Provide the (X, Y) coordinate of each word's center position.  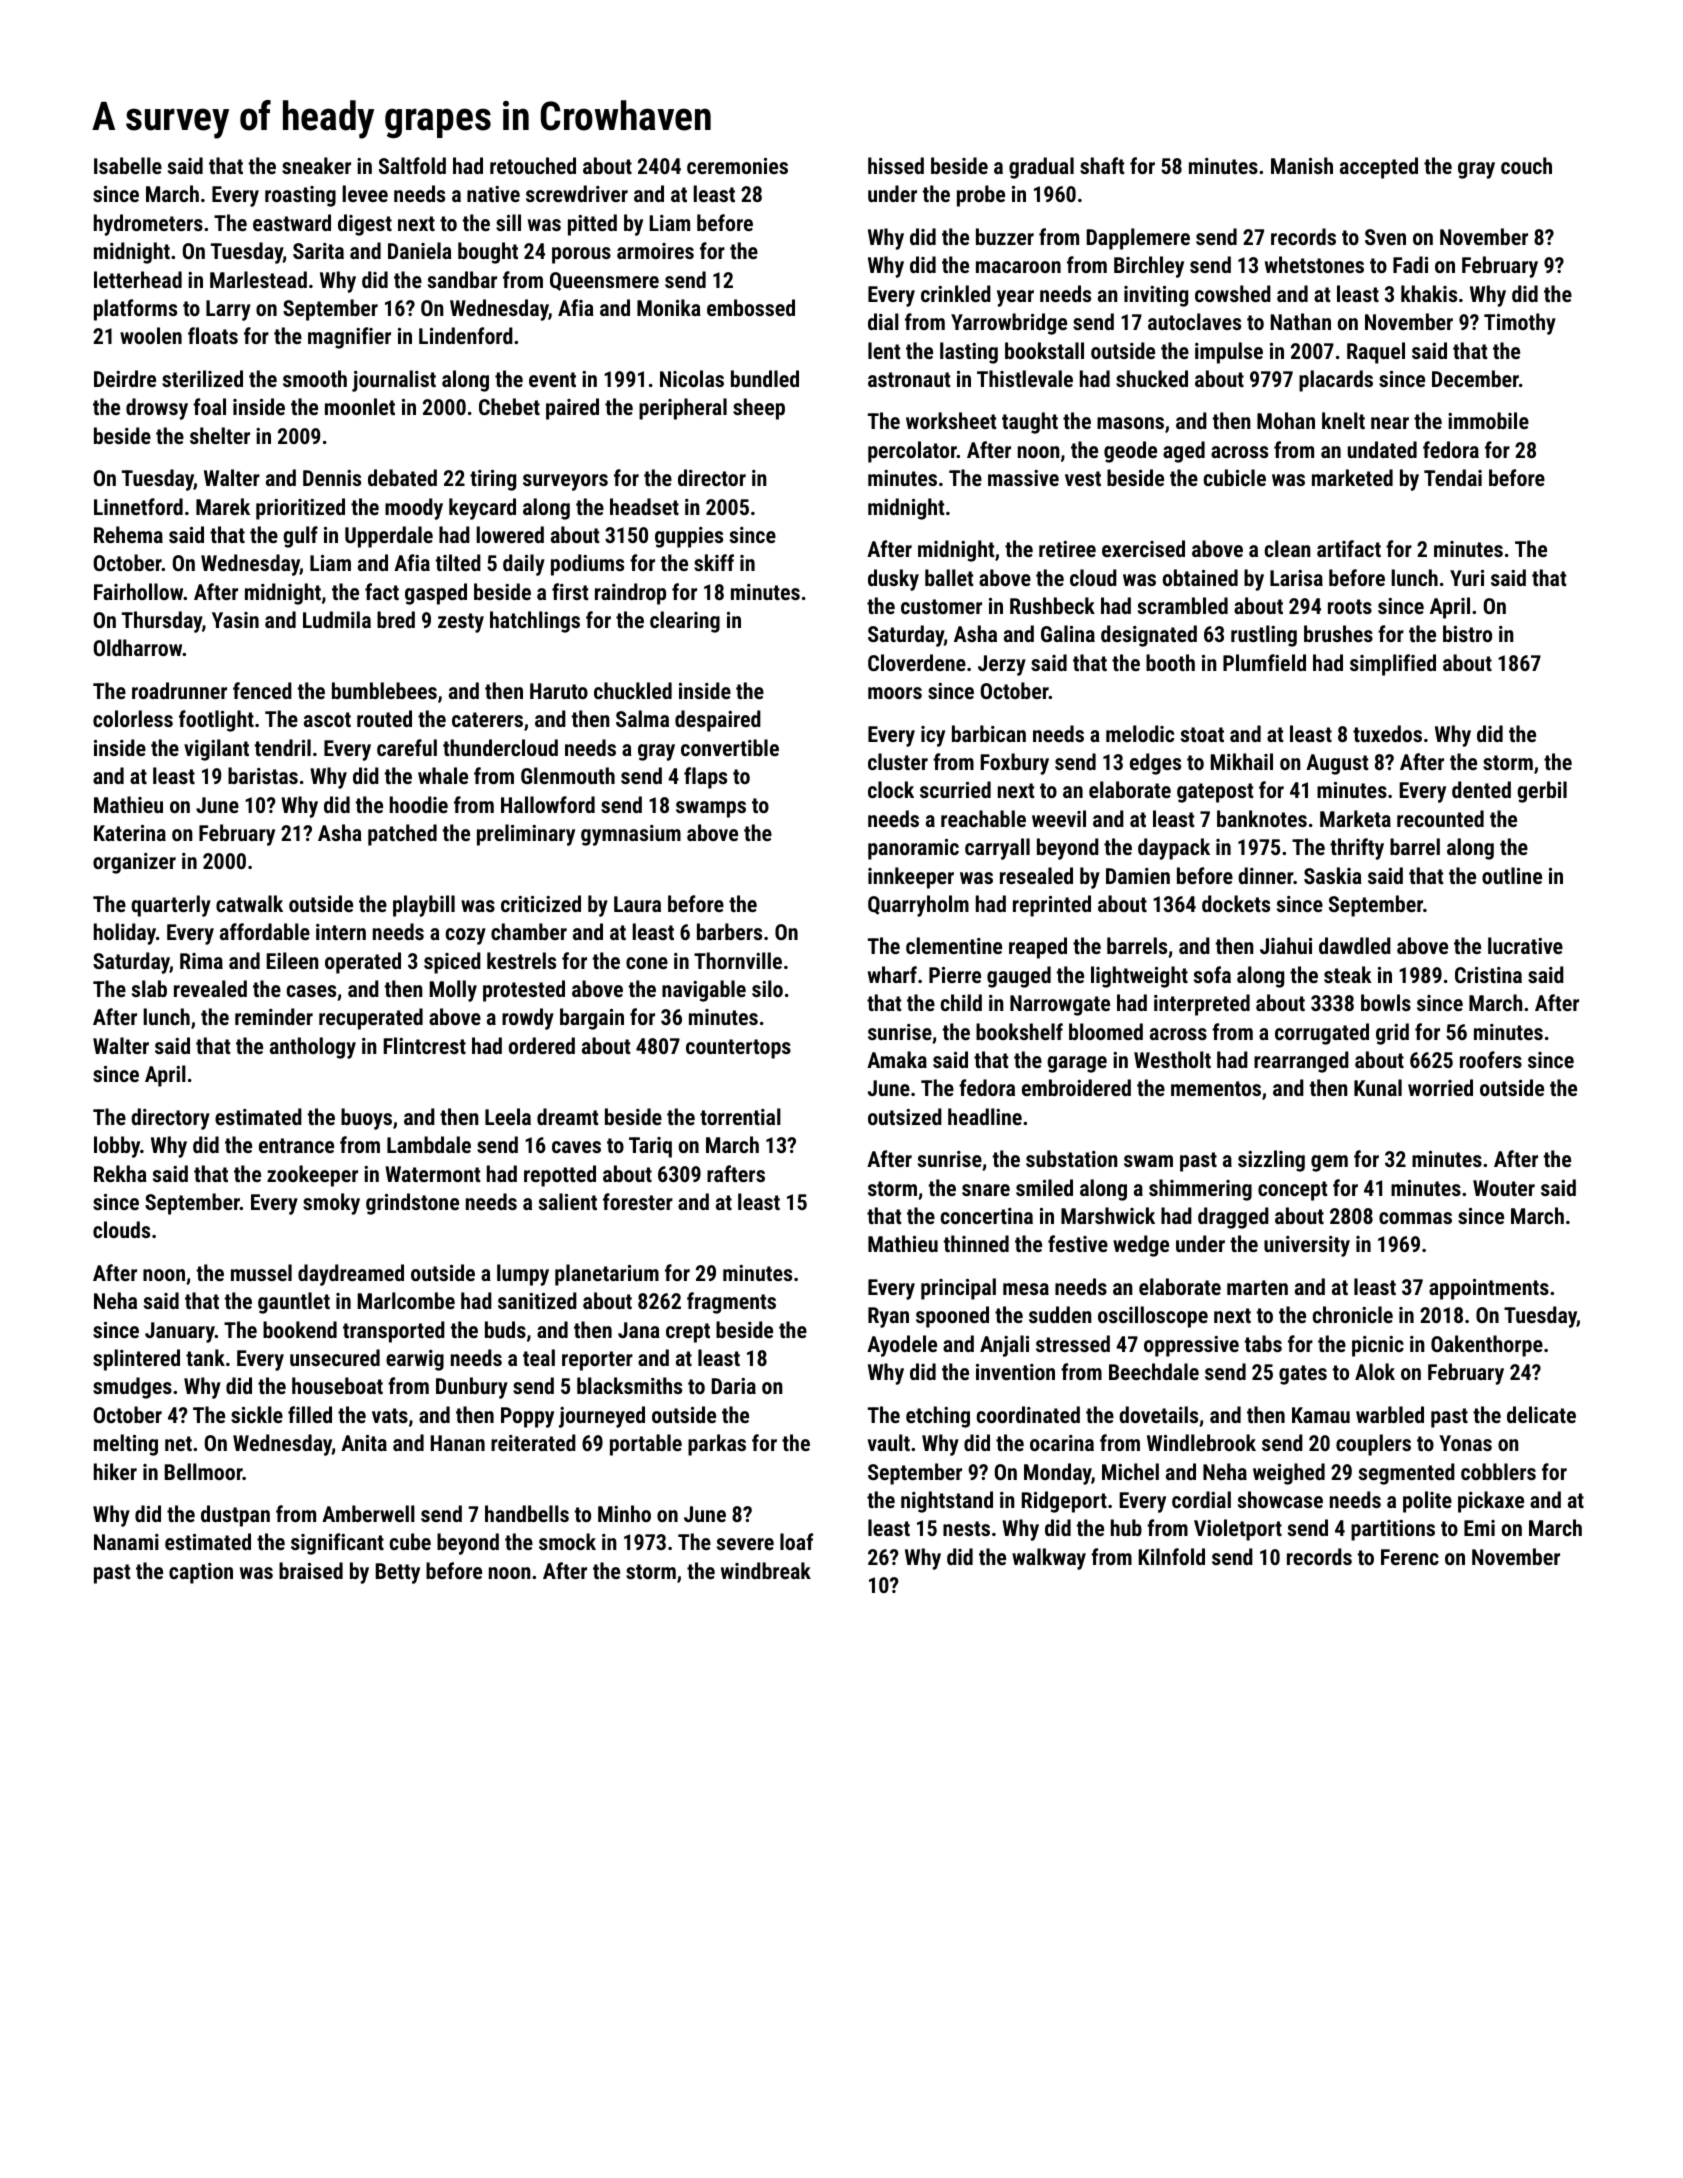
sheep (759, 409)
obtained (1200, 577)
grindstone (412, 1204)
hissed (896, 165)
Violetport (1238, 1530)
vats (390, 1415)
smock (567, 1541)
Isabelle (128, 165)
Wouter (1504, 1188)
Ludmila (337, 619)
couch (1526, 165)
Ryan (888, 1317)
